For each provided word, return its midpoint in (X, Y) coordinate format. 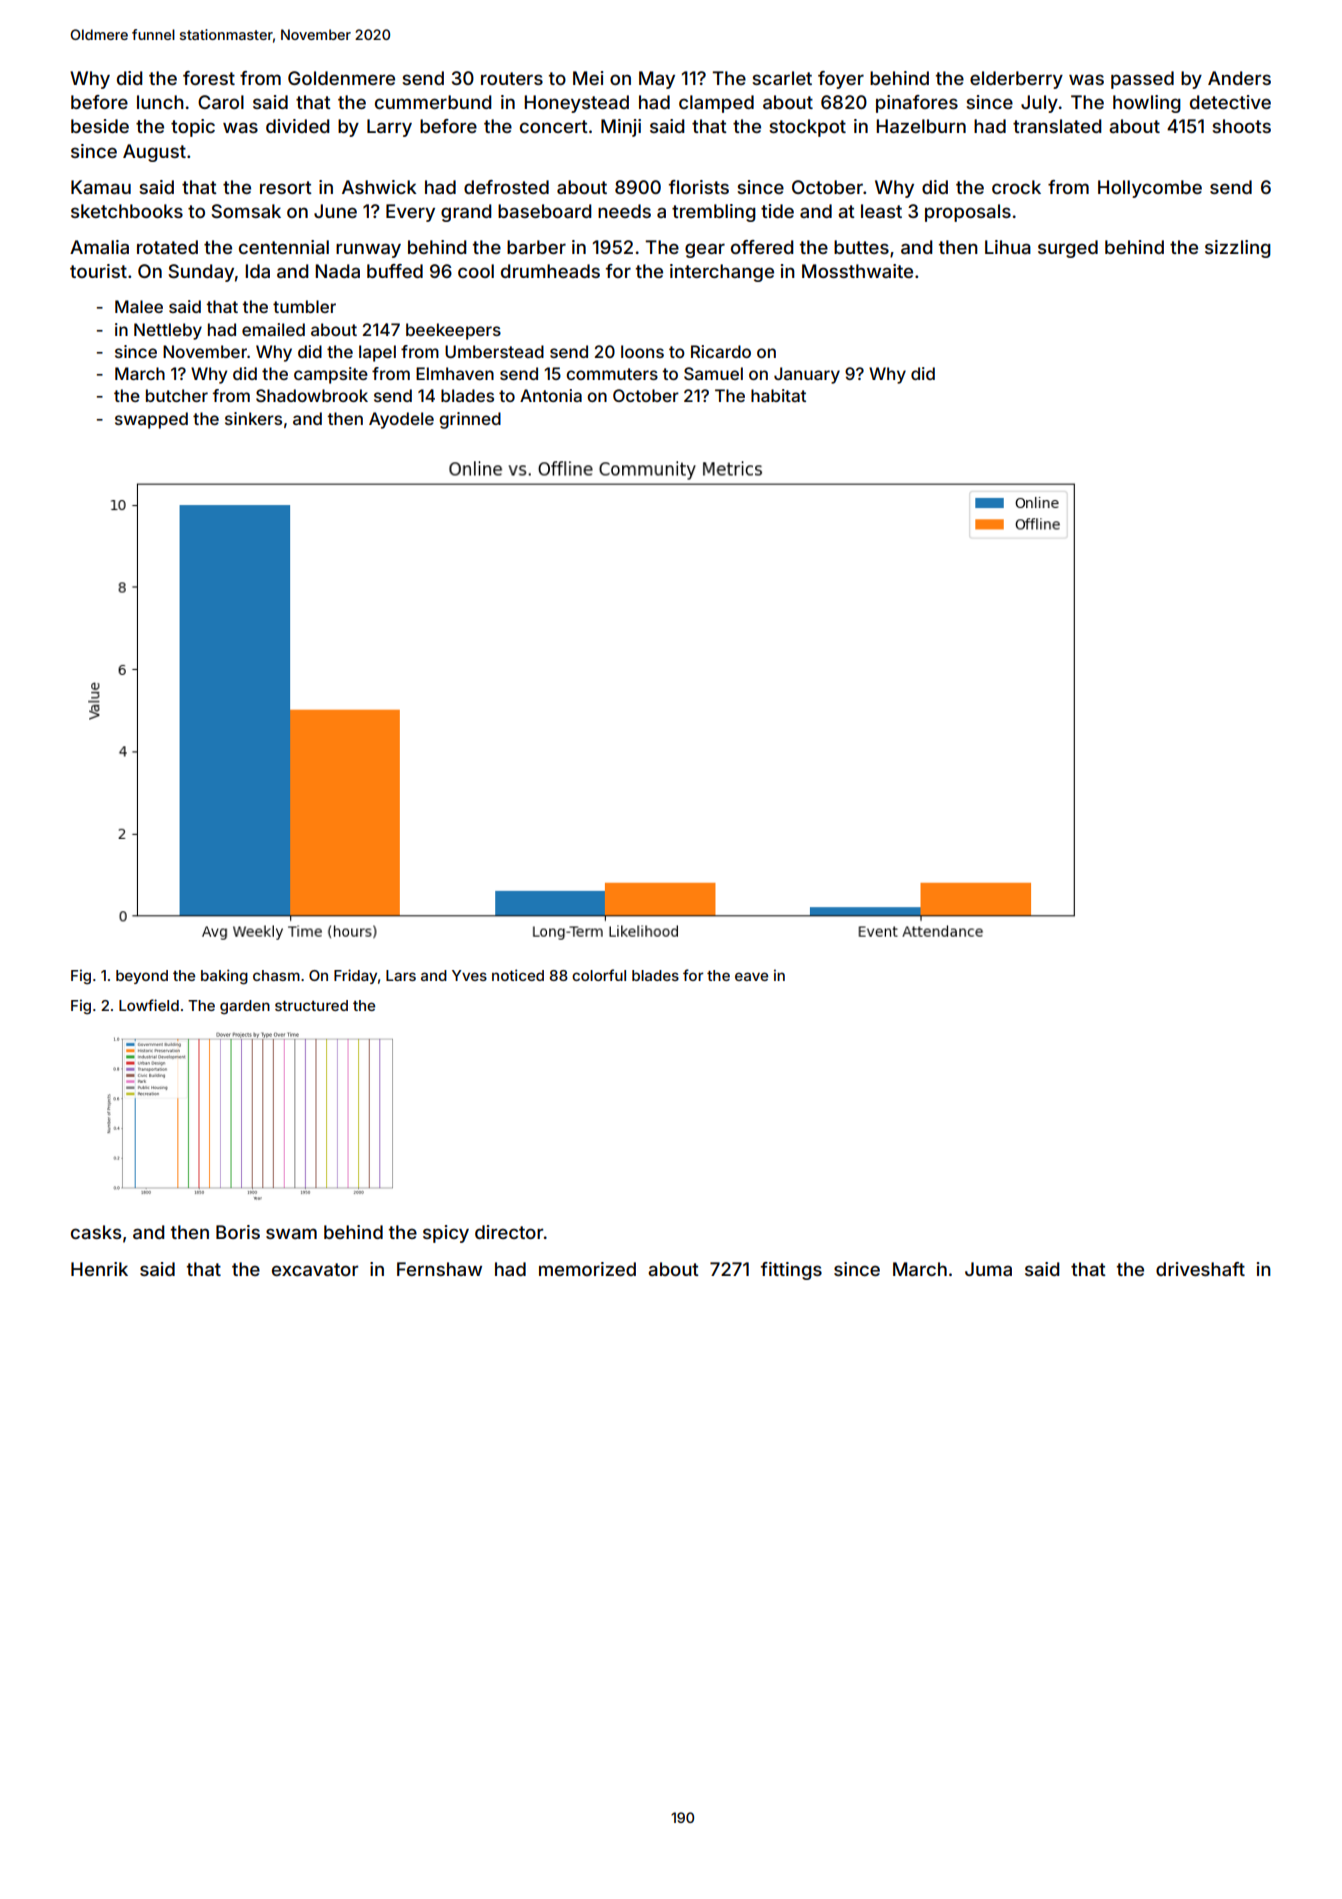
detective (1230, 102)
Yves (469, 975)
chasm (276, 975)
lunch (160, 102)
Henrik (99, 1269)
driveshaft (1200, 1269)
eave (751, 976)
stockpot (807, 128)
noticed (518, 975)
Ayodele (401, 420)
